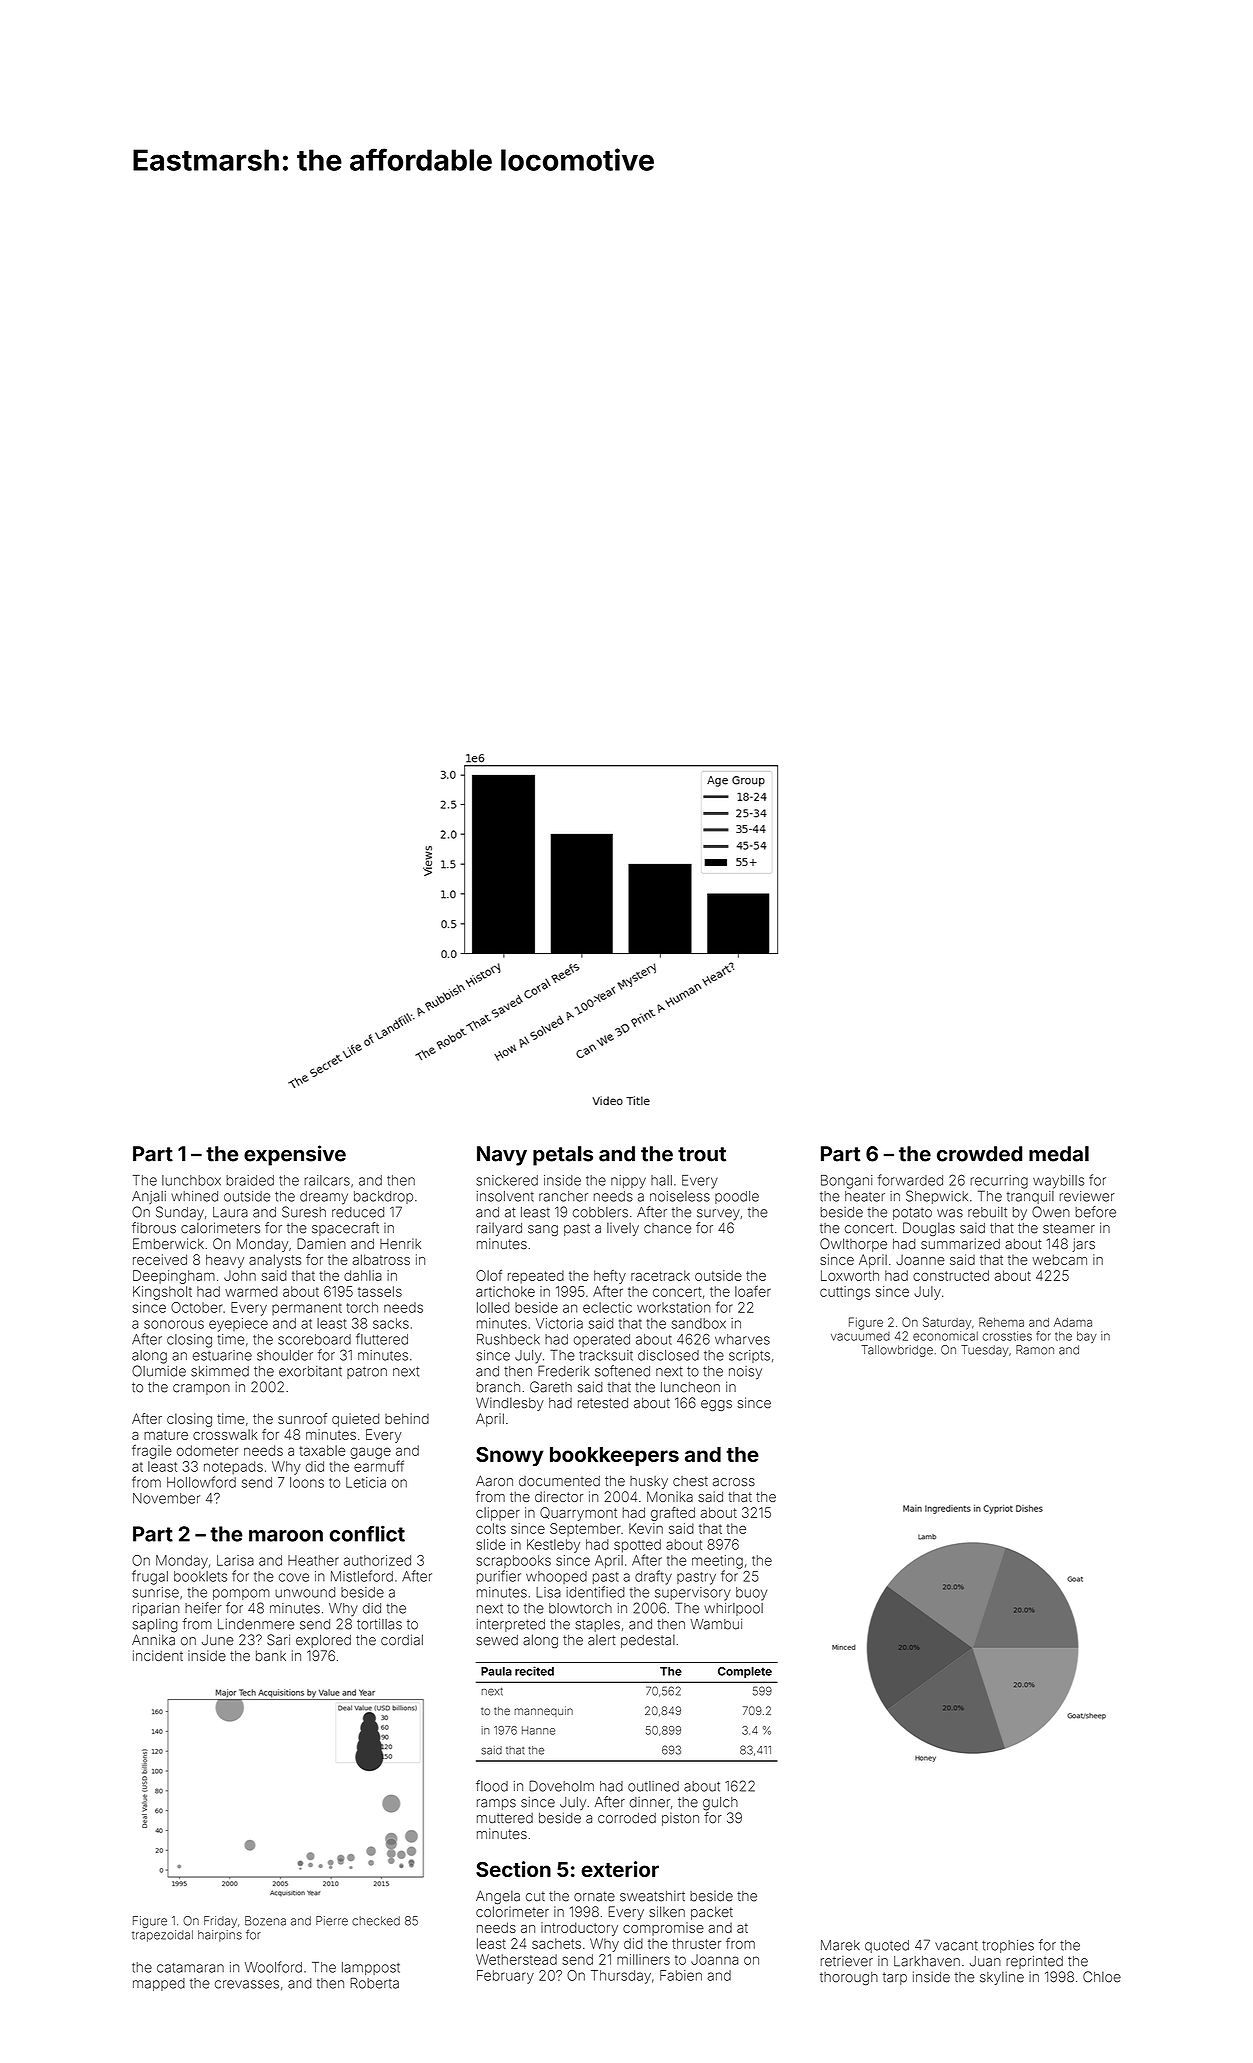 Image resolution: width=1253 pixels, height=2063 pixels. Describe the element at coordinates (492, 1786) in the screenshot. I see `flood` at that location.
